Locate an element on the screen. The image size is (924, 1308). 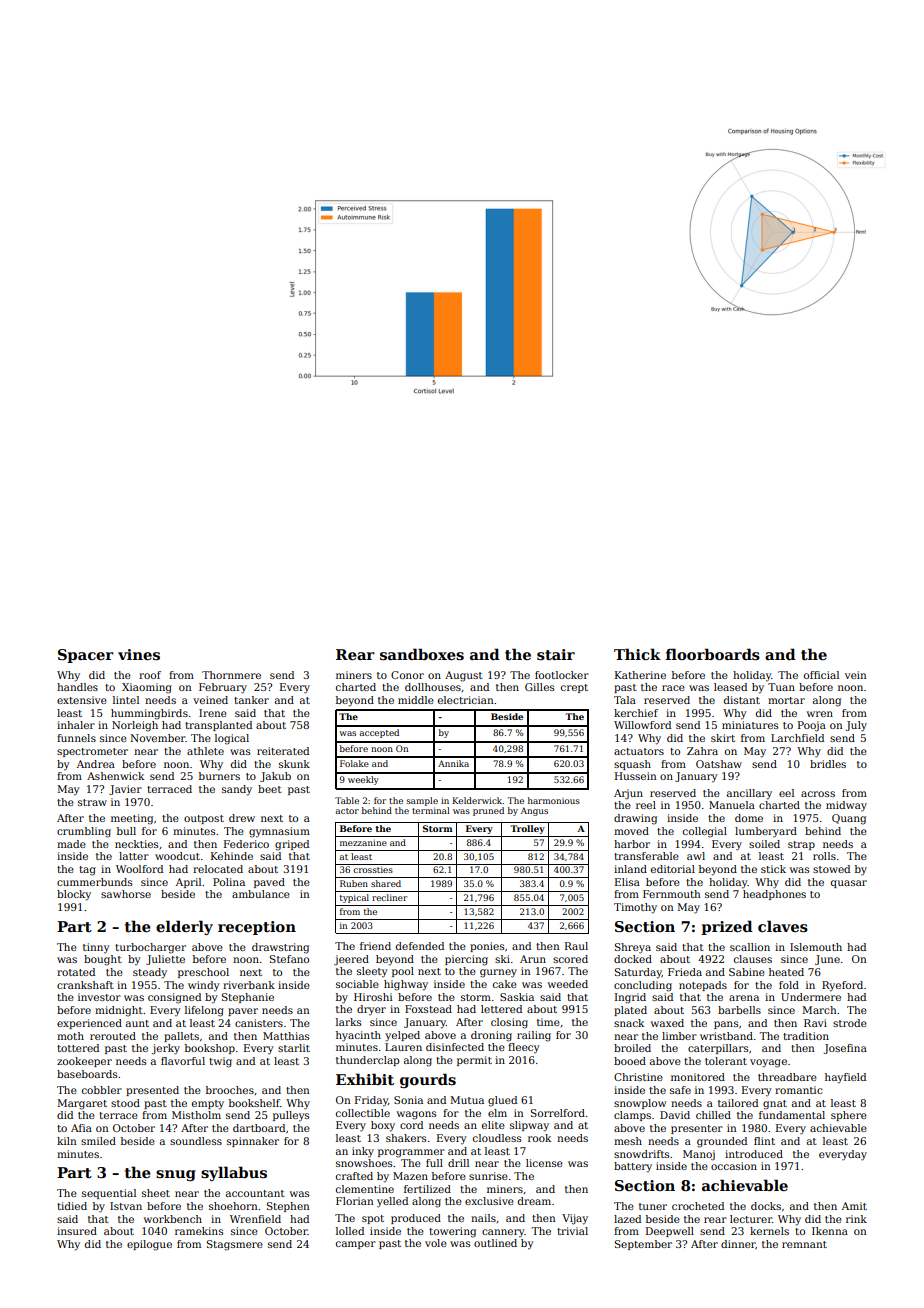
Elisa is located at coordinates (627, 882).
